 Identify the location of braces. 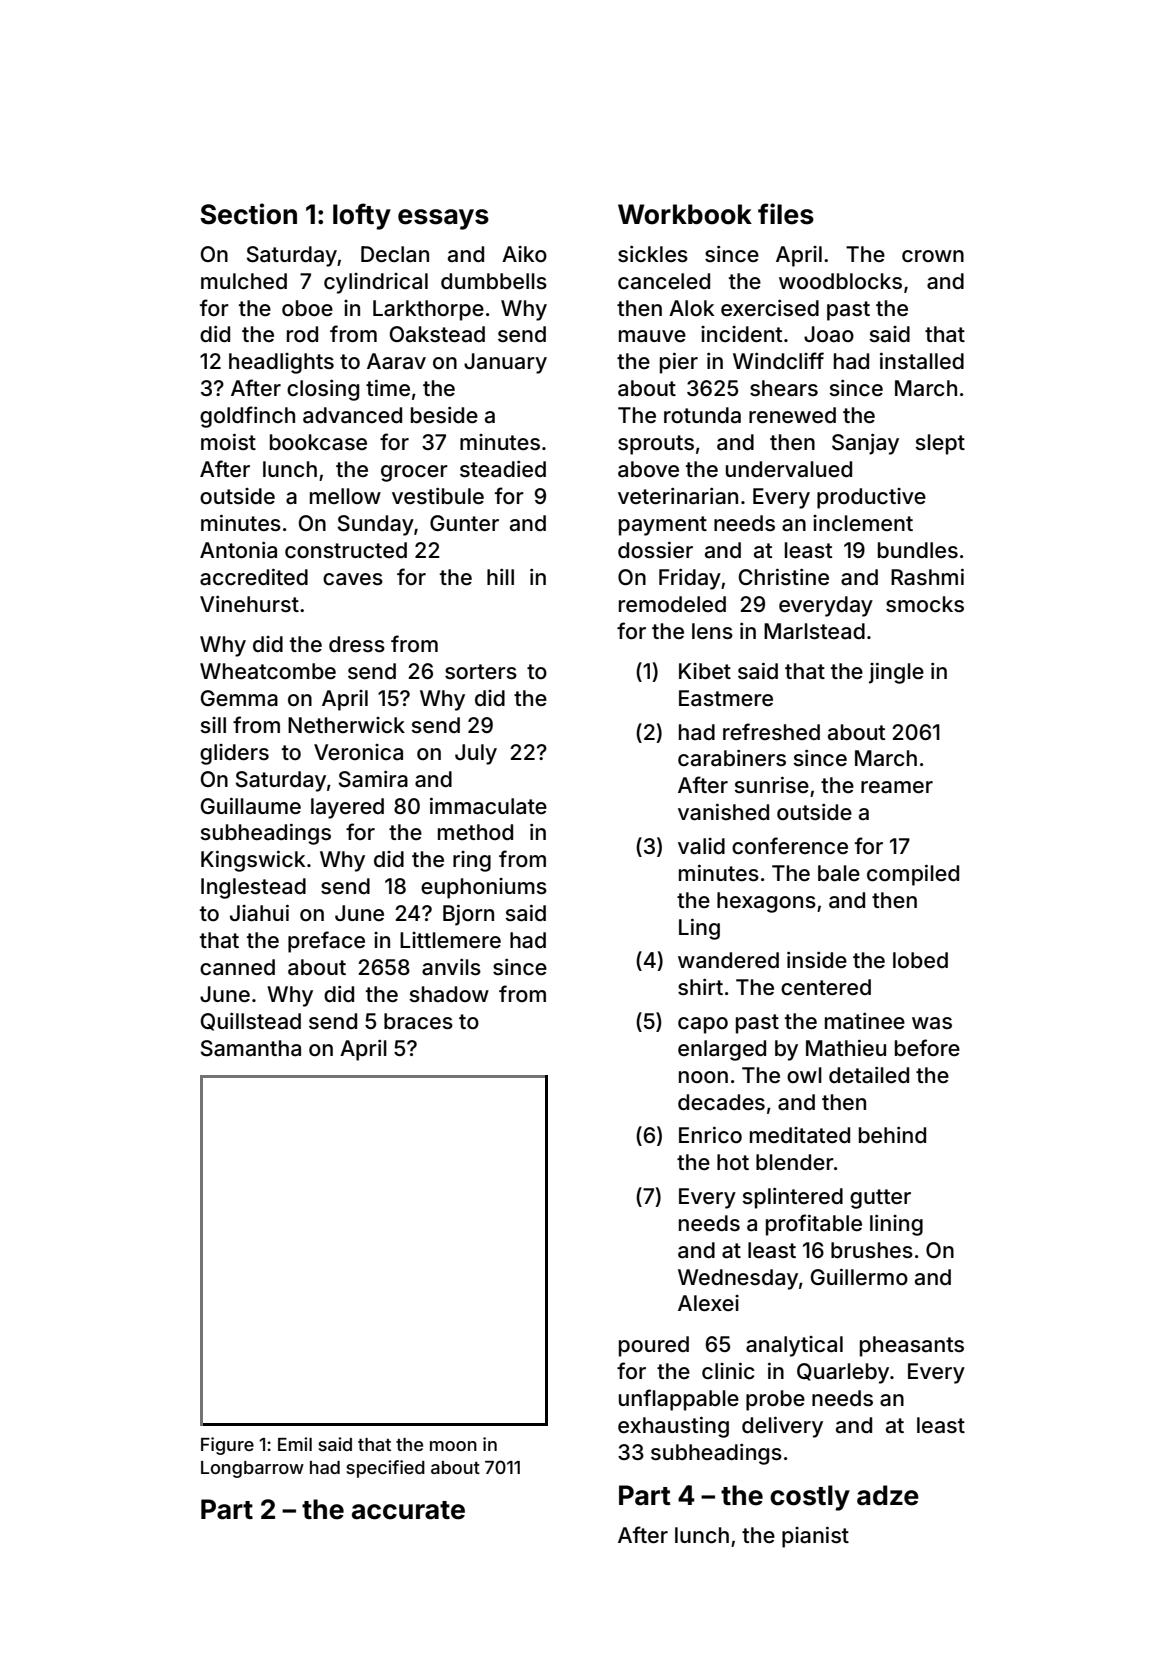
(418, 1021).
